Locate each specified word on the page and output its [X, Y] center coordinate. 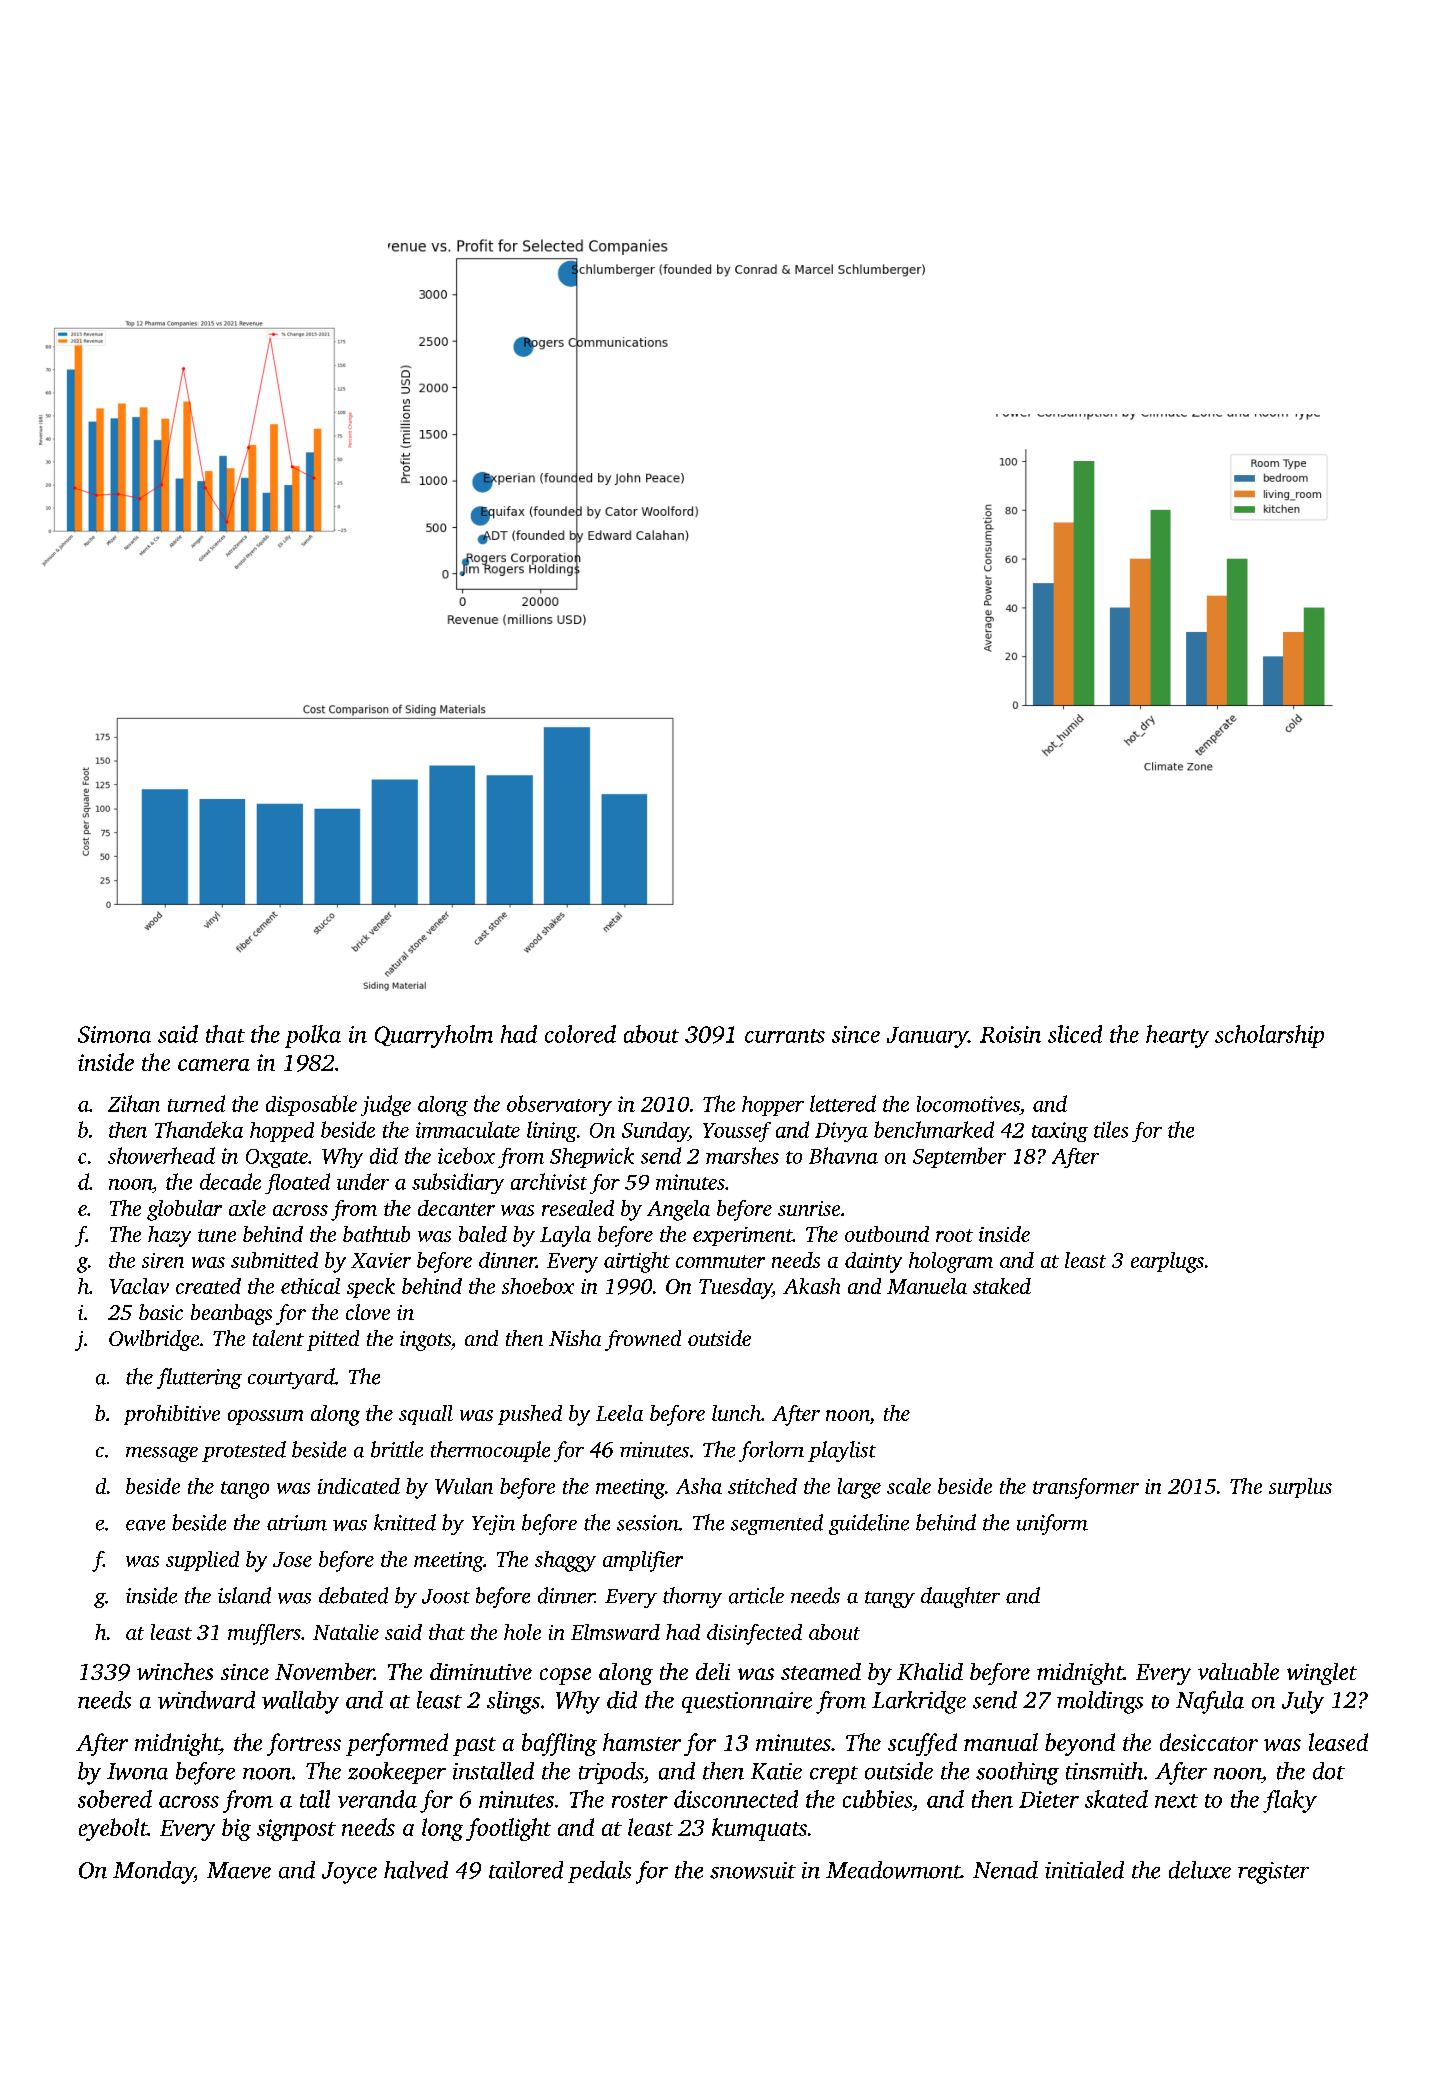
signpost [296, 1830]
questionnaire [747, 1702]
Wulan [464, 1486]
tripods [611, 1773]
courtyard [291, 1378]
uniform [1052, 1524]
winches [175, 1671]
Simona [114, 1034]
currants [785, 1036]
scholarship [1269, 1036]
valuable [1238, 1671]
